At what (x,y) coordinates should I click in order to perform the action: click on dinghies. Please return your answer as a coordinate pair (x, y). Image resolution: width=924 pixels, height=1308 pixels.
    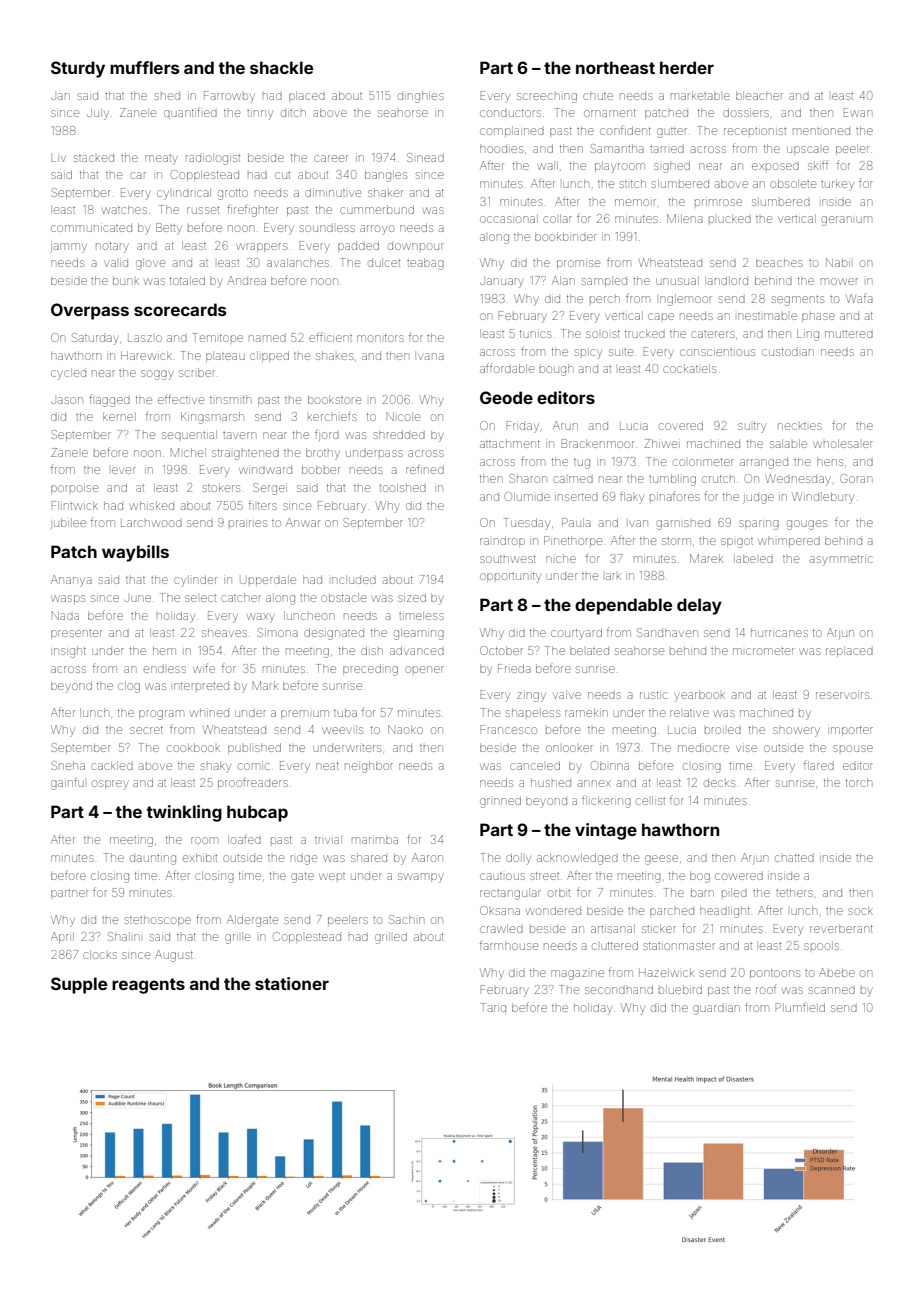
    Looking at the image, I should click on (421, 97).
